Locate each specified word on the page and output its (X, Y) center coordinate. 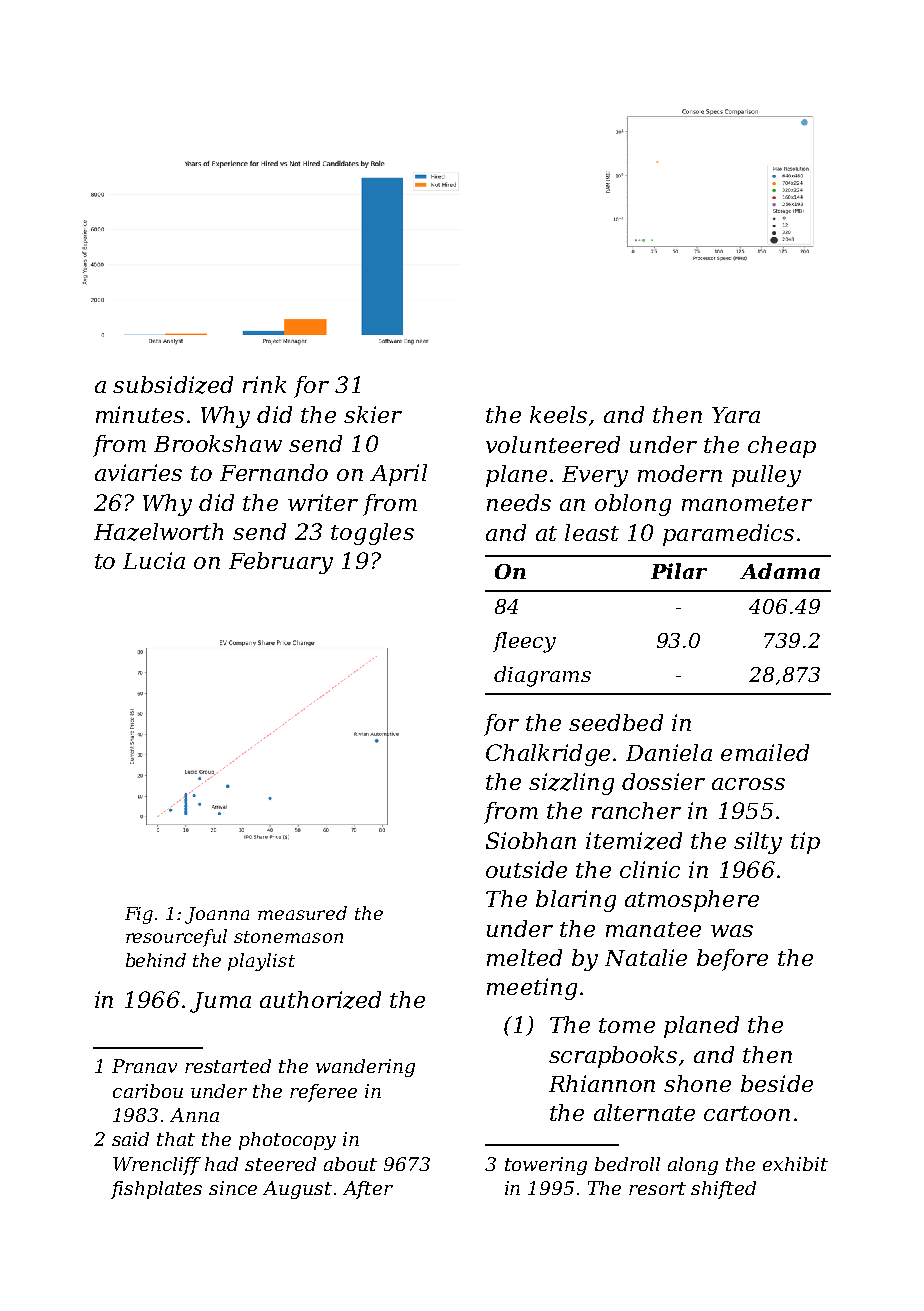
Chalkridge (548, 755)
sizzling (571, 784)
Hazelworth (158, 532)
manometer (747, 503)
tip (805, 843)
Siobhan (531, 840)
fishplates (156, 1190)
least (592, 532)
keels (558, 414)
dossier (663, 781)
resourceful (176, 938)
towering (546, 1166)
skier (373, 414)
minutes (140, 414)
